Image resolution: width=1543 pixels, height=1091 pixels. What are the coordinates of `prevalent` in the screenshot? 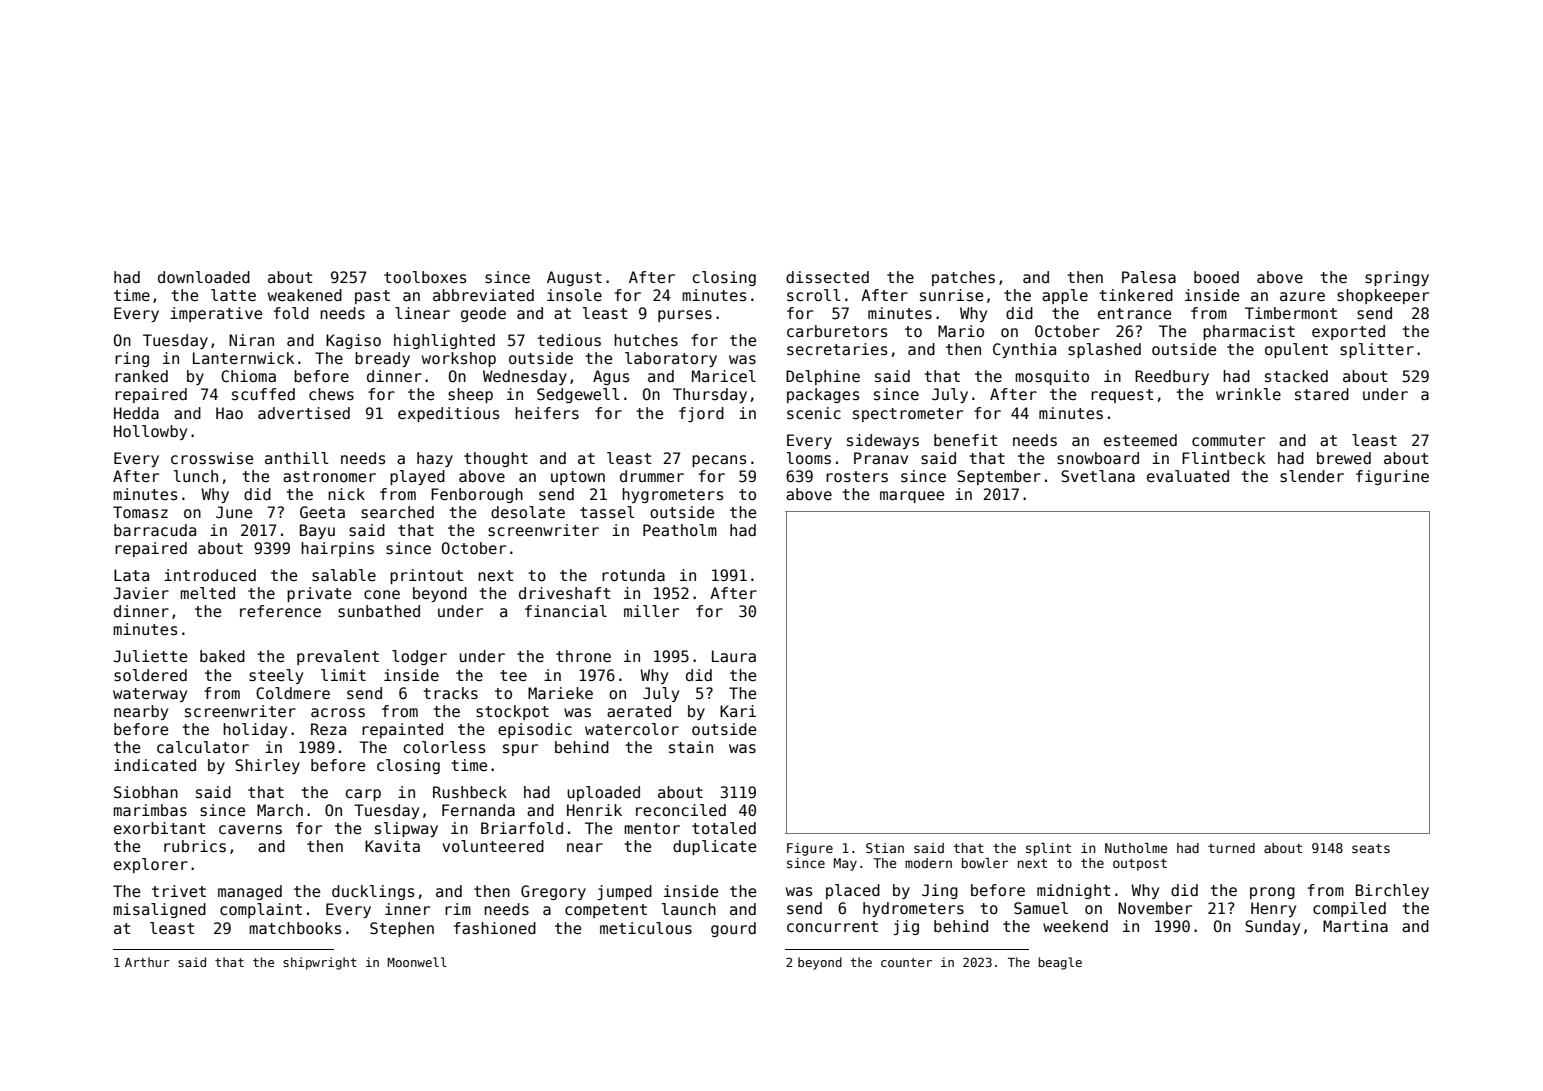 It's located at (338, 657).
